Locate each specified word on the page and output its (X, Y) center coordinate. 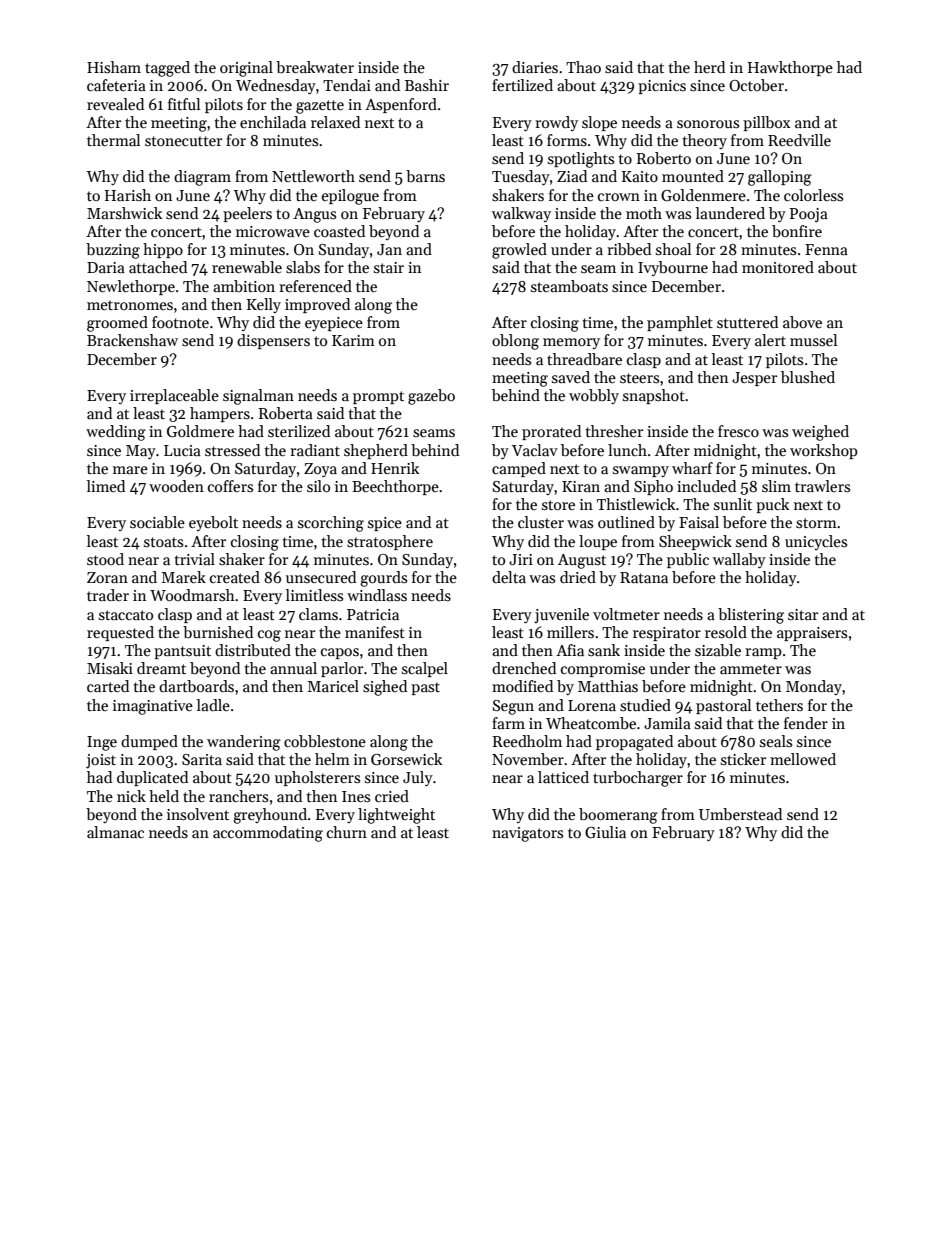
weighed (820, 433)
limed (106, 486)
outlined (626, 522)
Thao (583, 67)
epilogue (350, 197)
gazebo (431, 397)
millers (570, 632)
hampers (220, 414)
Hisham (114, 67)
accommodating (268, 834)
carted (108, 686)
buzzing (113, 251)
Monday (814, 687)
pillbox (766, 123)
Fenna (826, 249)
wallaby (739, 560)
